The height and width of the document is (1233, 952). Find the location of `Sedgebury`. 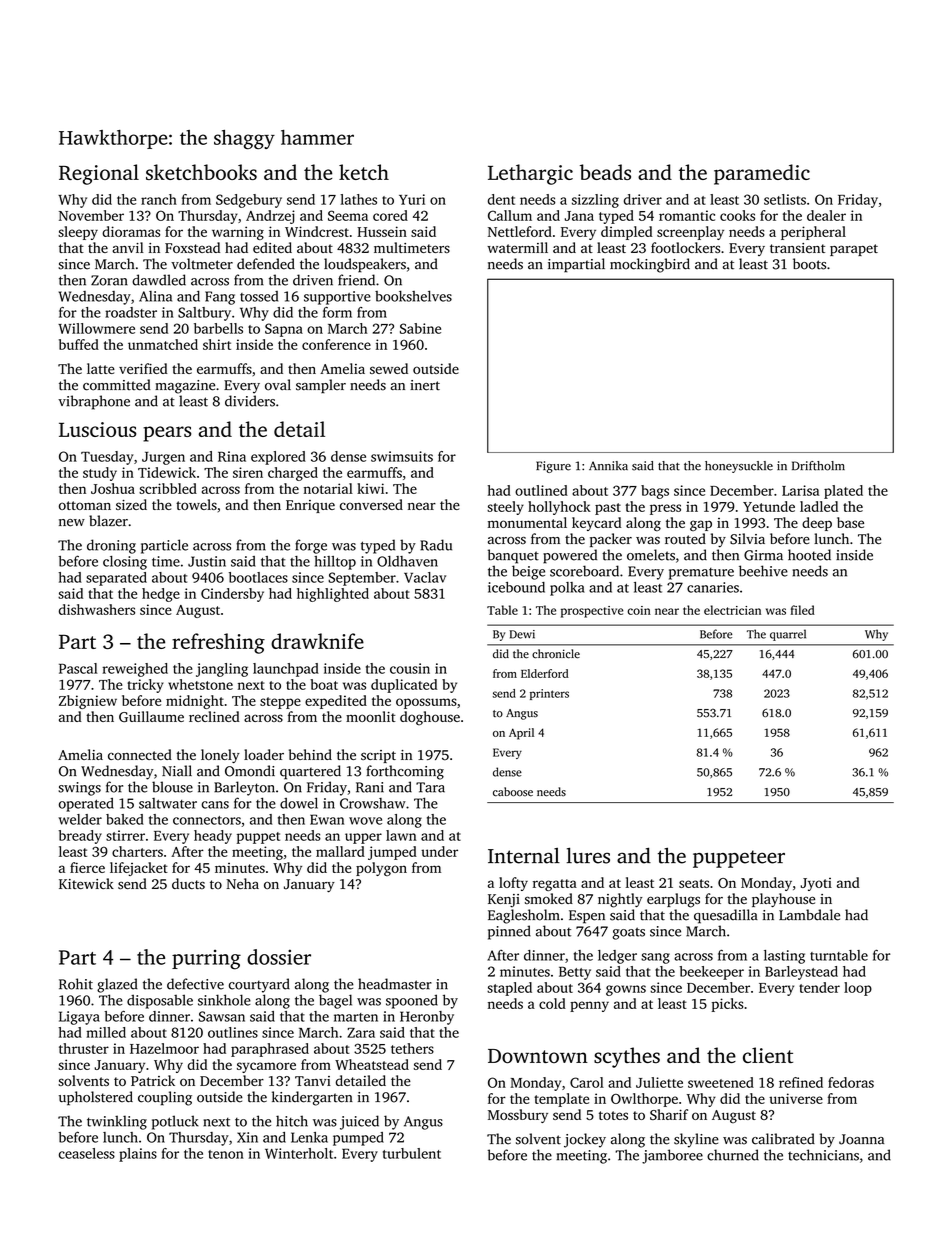

Sedgebury is located at coordinates (249, 201).
